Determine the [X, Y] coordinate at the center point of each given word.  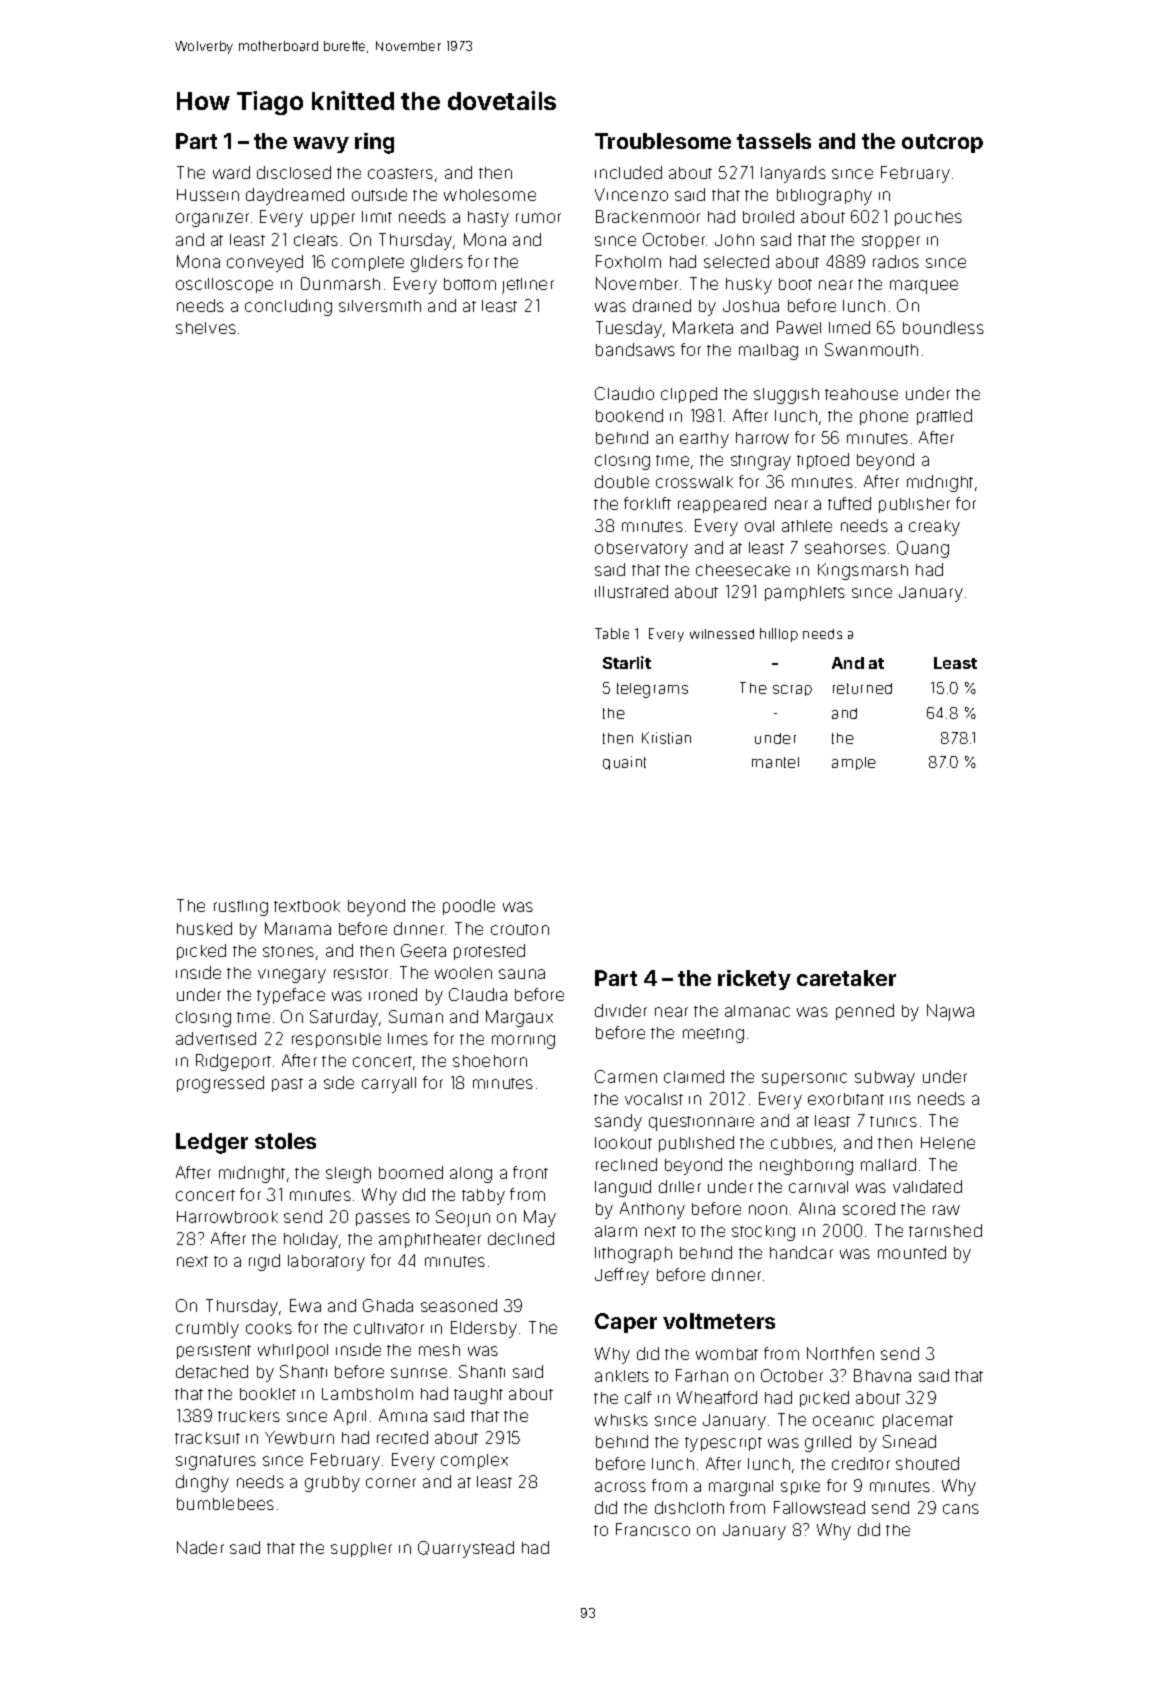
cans [961, 1509]
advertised [216, 1038]
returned [862, 688]
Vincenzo [631, 194]
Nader [200, 1547]
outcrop [942, 143]
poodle [469, 907]
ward [231, 172]
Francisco [653, 1529]
